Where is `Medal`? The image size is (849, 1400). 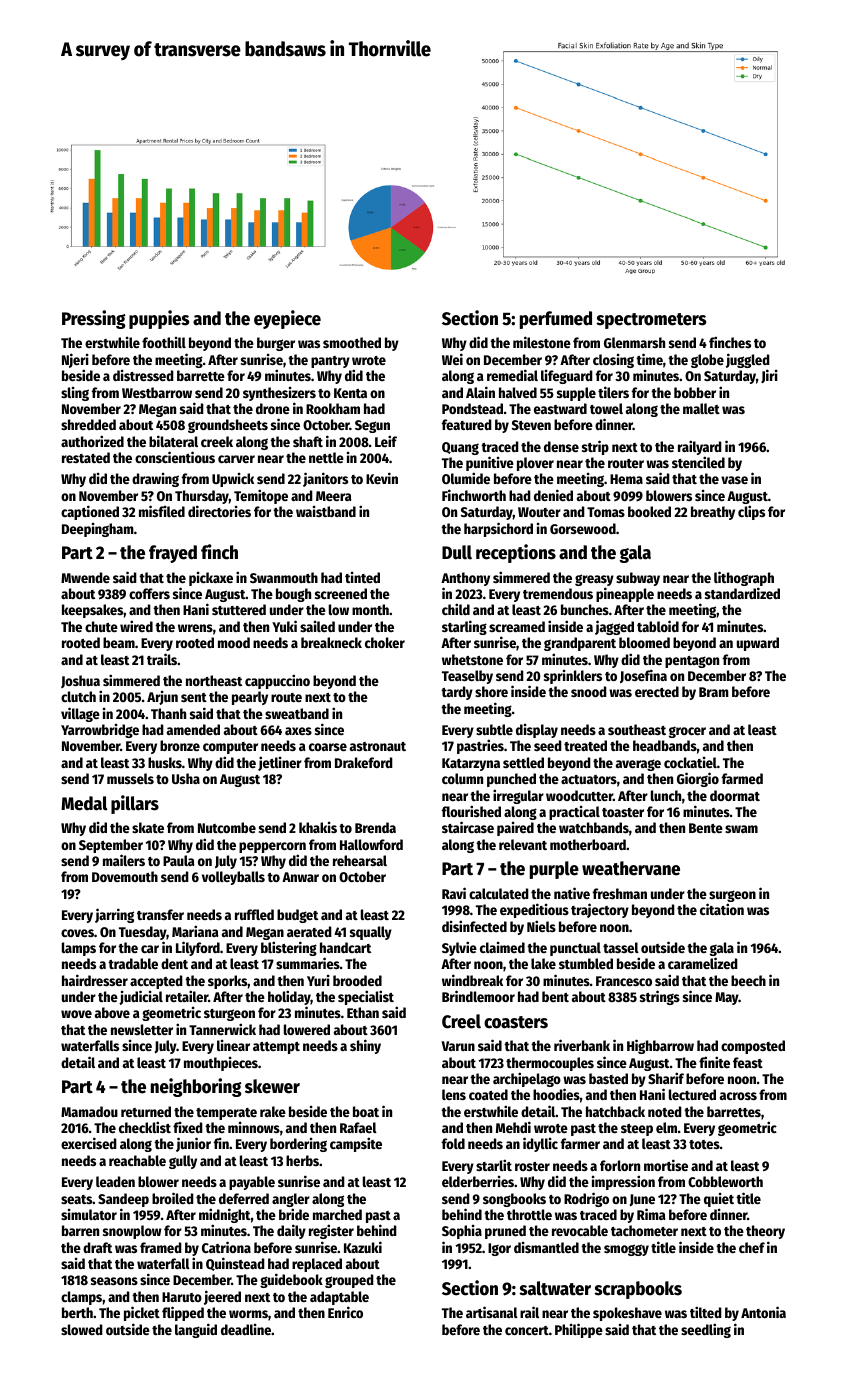
Medal is located at coordinates (84, 803).
